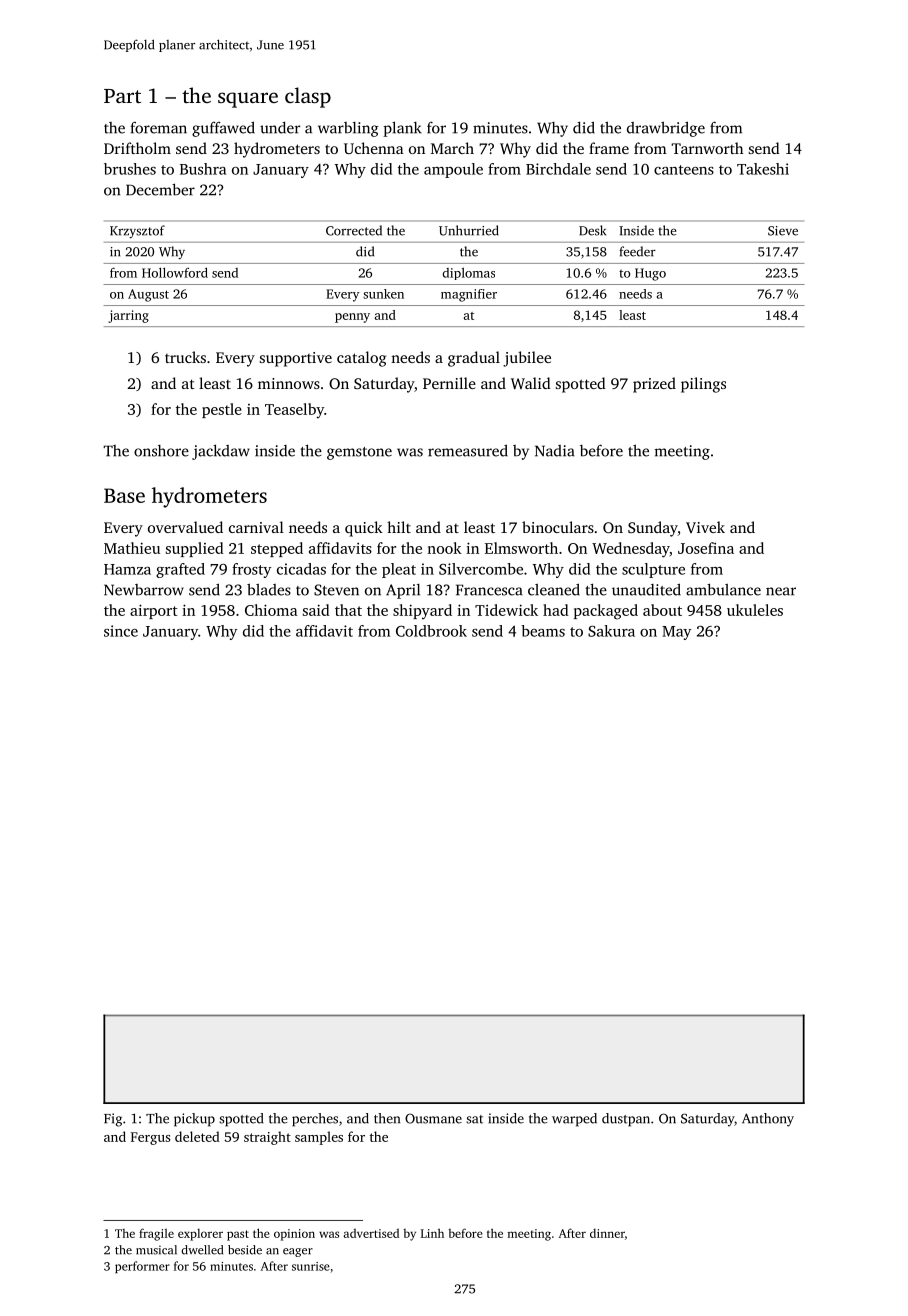  What do you see at coordinates (352, 318) in the screenshot?
I see `penny` at bounding box center [352, 318].
